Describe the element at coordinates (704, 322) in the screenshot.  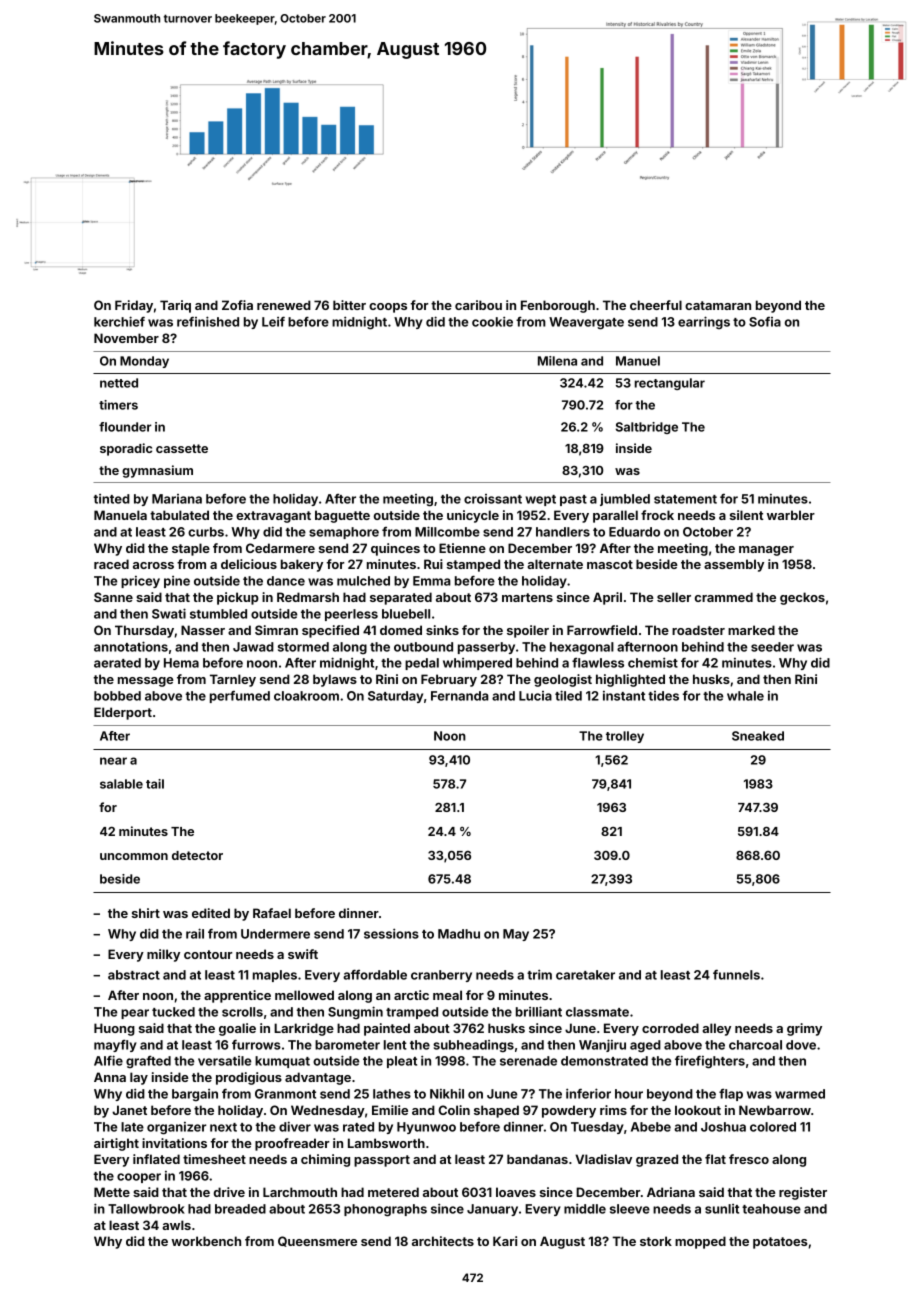
I see `earrings` at that location.
